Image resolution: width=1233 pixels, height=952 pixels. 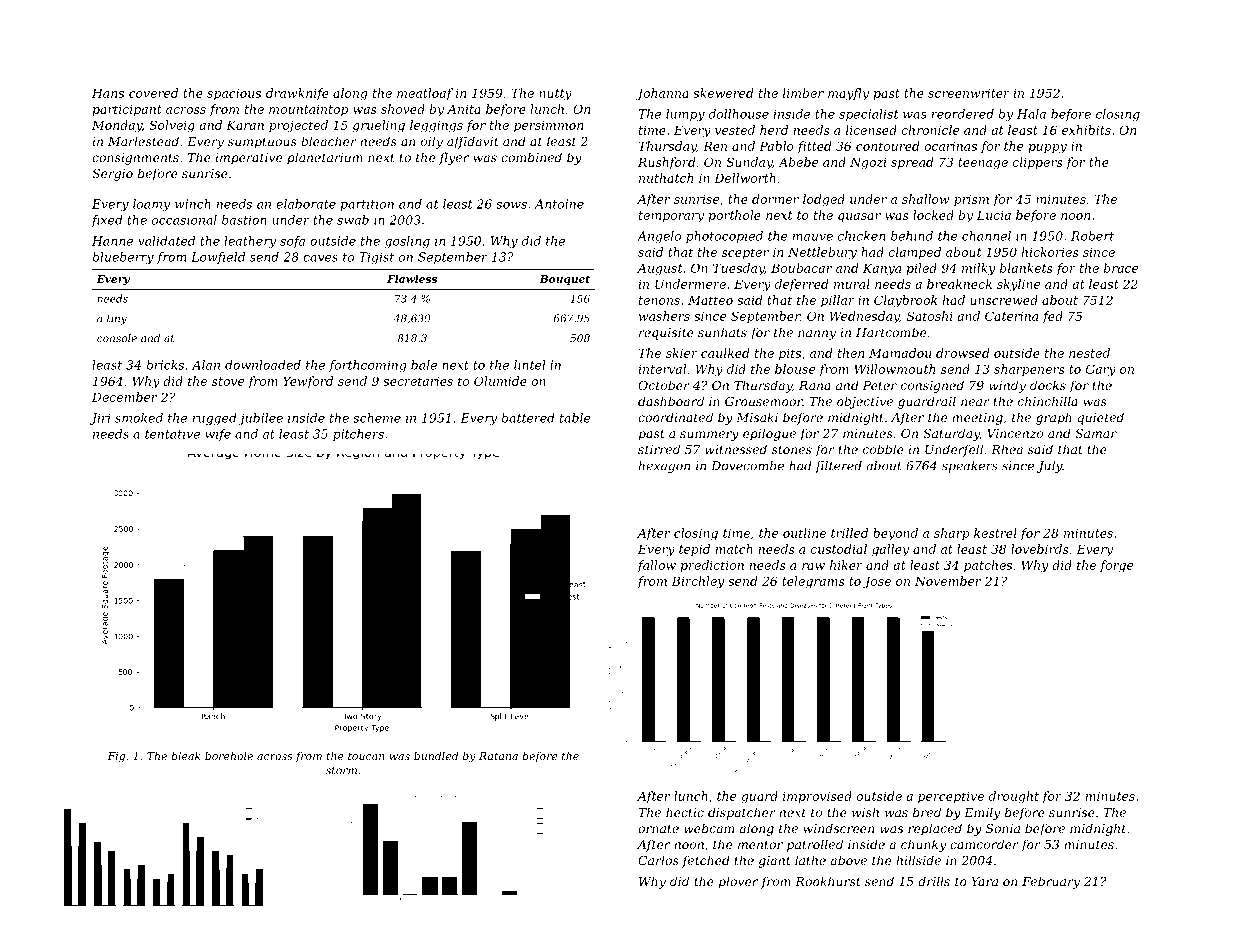 What do you see at coordinates (123, 258) in the page?
I see `blueberry` at bounding box center [123, 258].
